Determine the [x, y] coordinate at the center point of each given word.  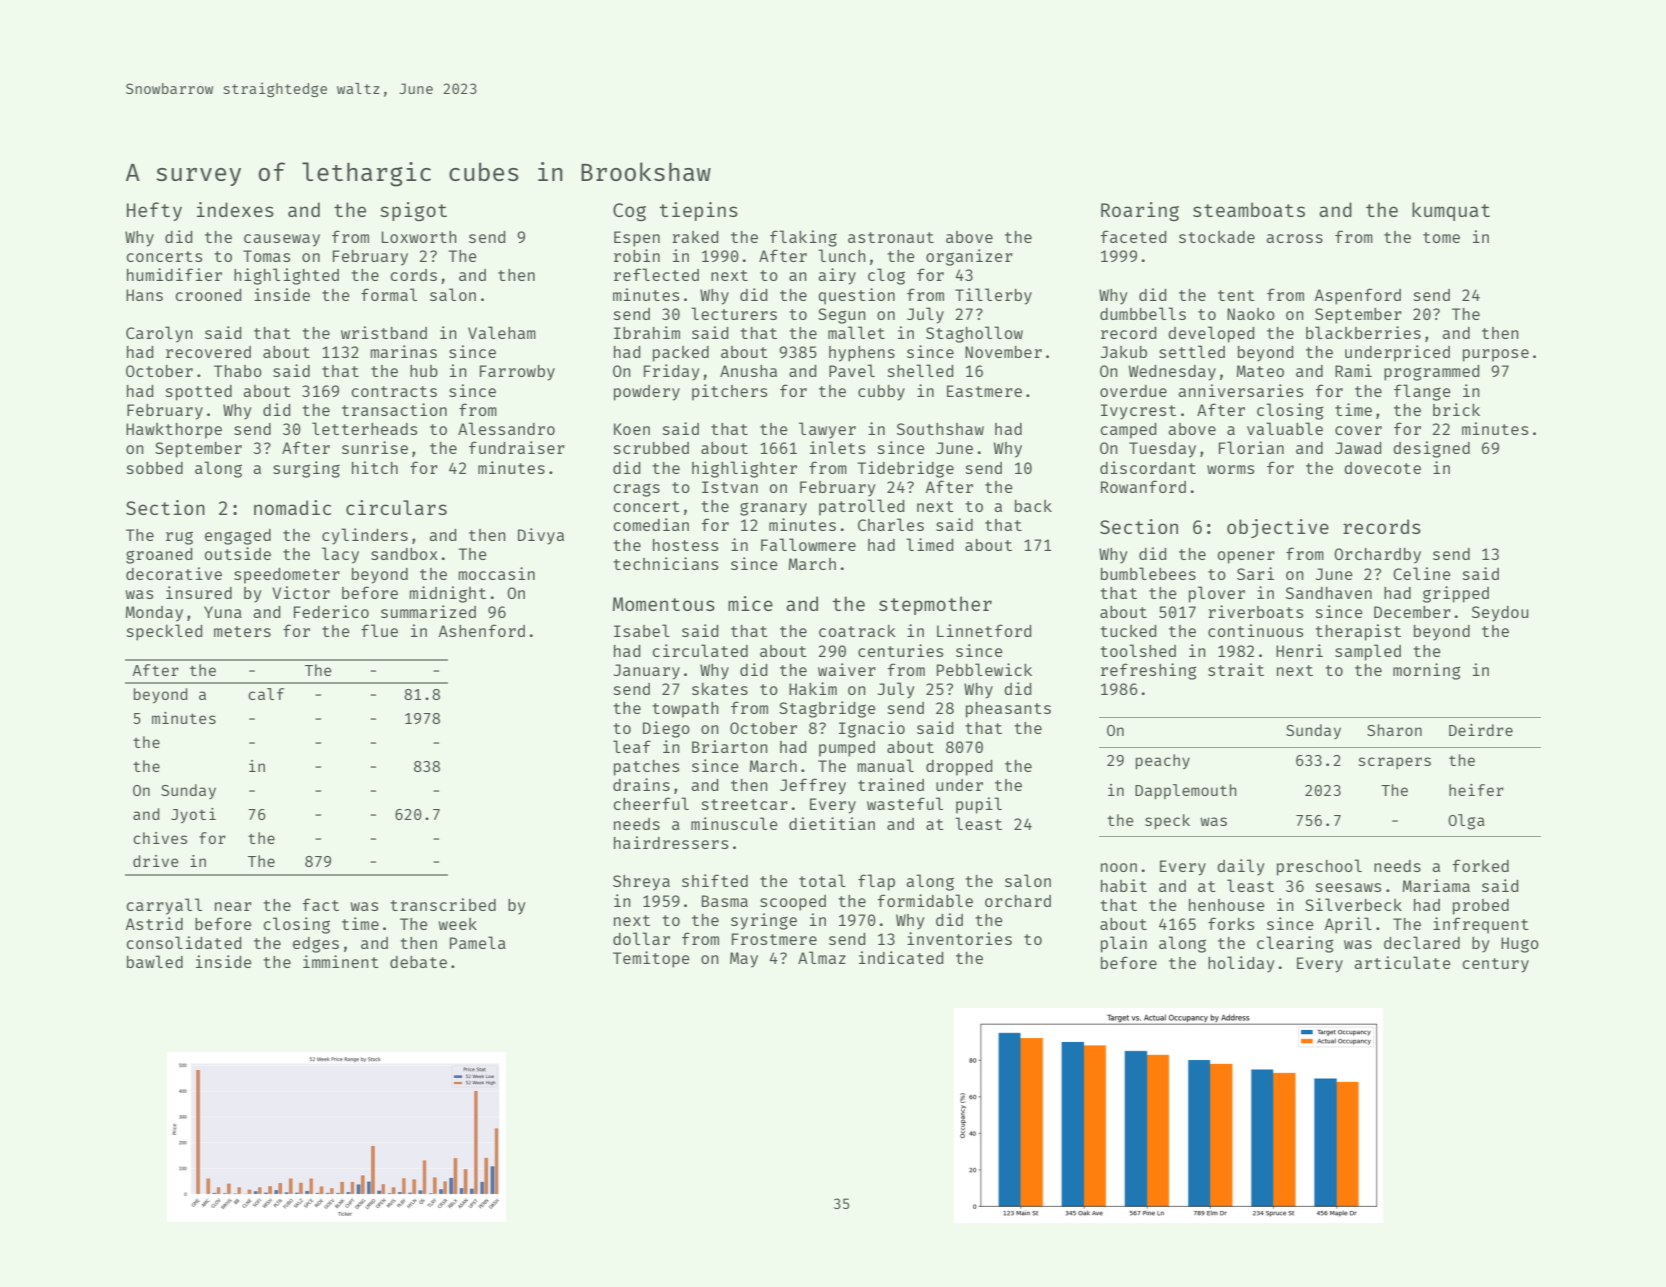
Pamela [478, 942]
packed [681, 354]
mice [750, 603]
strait [1236, 669]
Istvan [730, 487]
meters [242, 631]
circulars [396, 507]
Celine [1422, 573]
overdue [1133, 391]
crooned [208, 295]
